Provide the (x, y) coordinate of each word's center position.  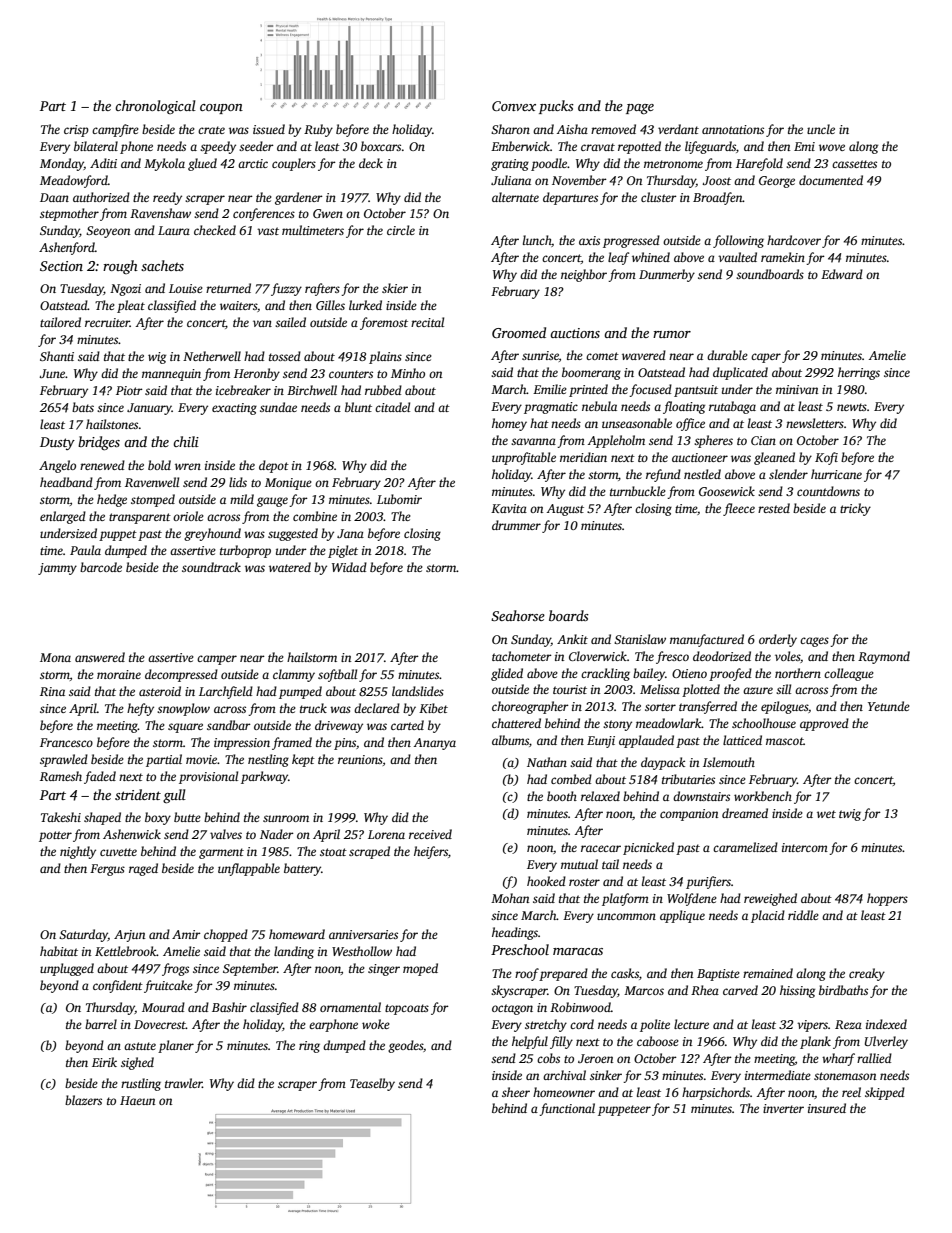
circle (401, 230)
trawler (183, 1083)
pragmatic (551, 408)
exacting (234, 409)
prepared (563, 974)
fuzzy (286, 289)
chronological (155, 107)
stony (617, 725)
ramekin (783, 257)
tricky (855, 509)
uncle (821, 129)
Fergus (107, 870)
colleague (849, 674)
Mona (55, 657)
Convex (514, 106)
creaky (867, 974)
